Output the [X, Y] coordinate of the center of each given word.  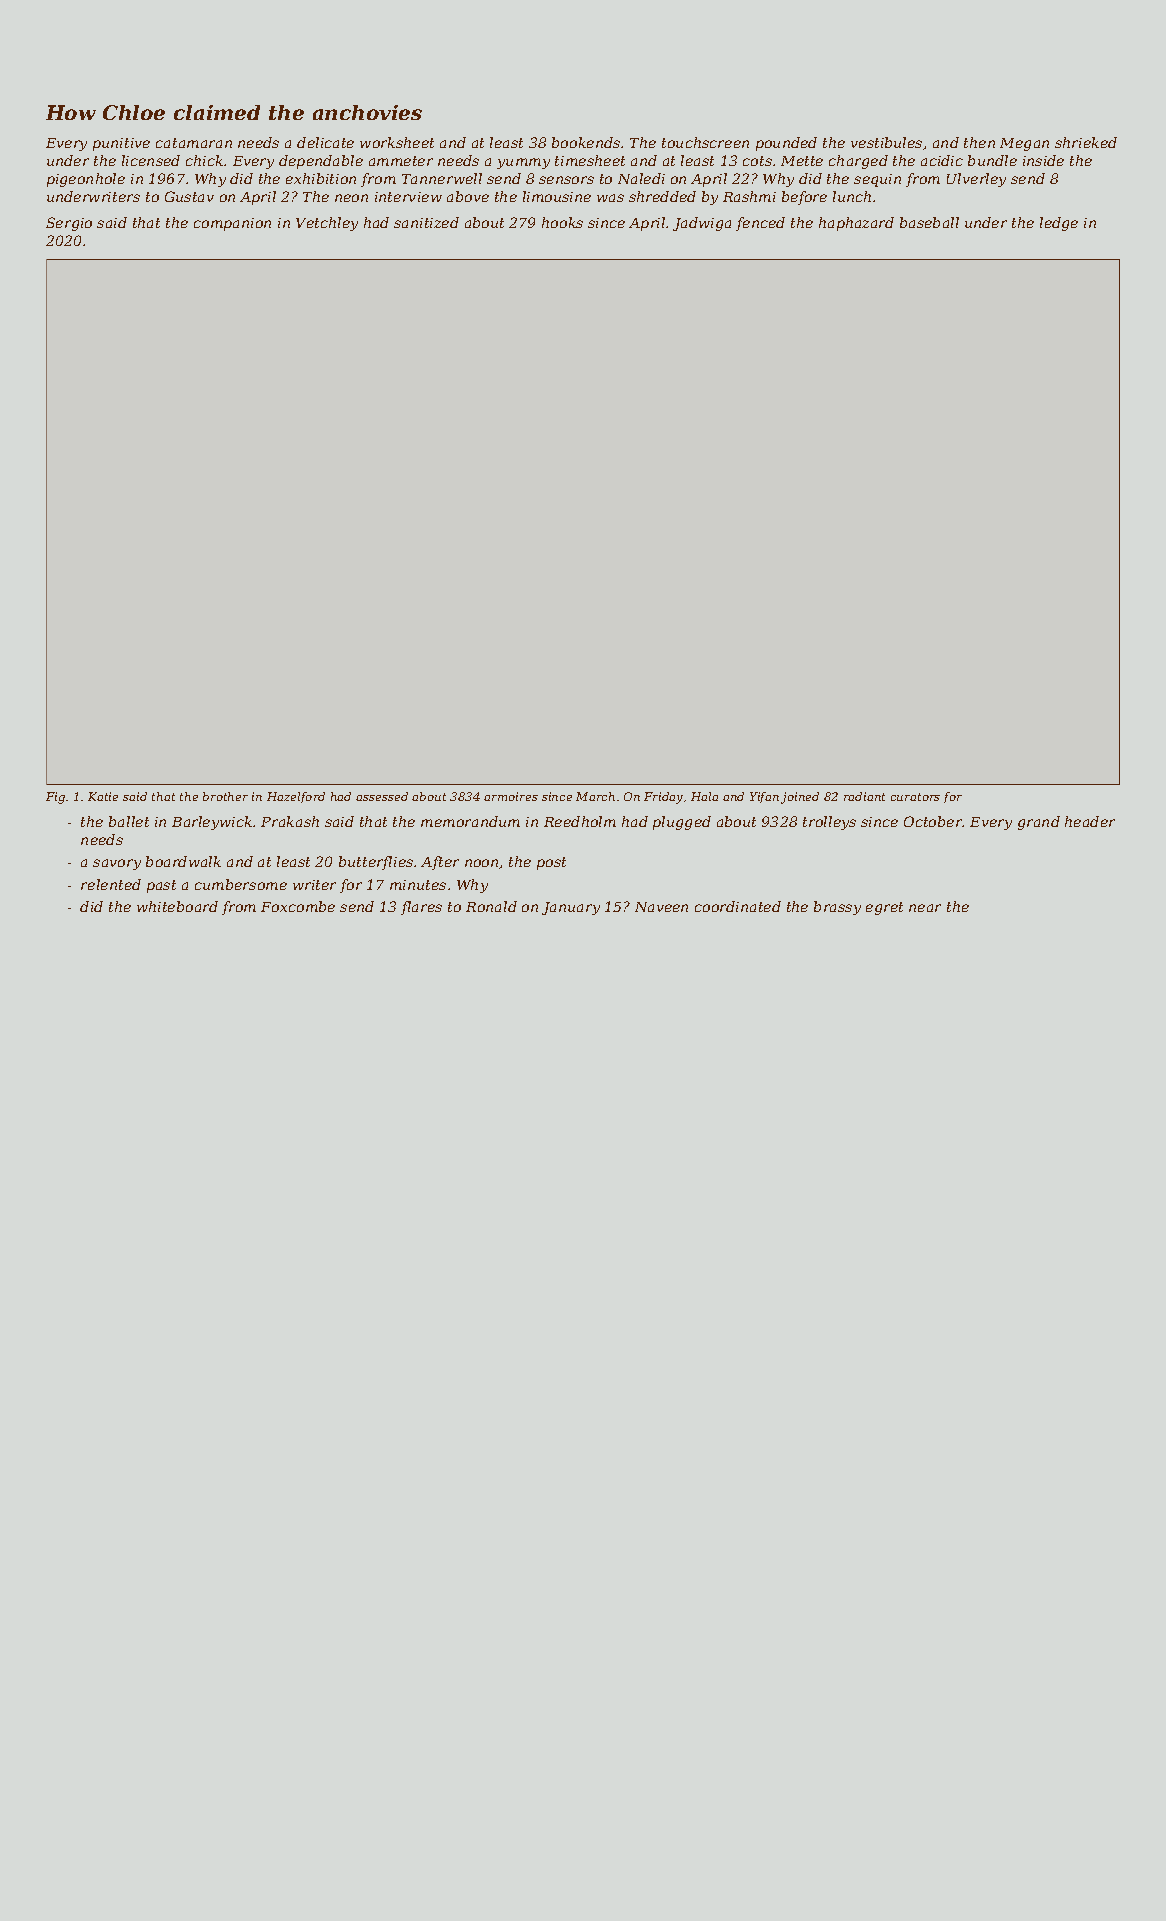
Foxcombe [298, 906]
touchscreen [705, 142]
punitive [121, 144]
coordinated [738, 906]
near [925, 908]
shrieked [1086, 142]
